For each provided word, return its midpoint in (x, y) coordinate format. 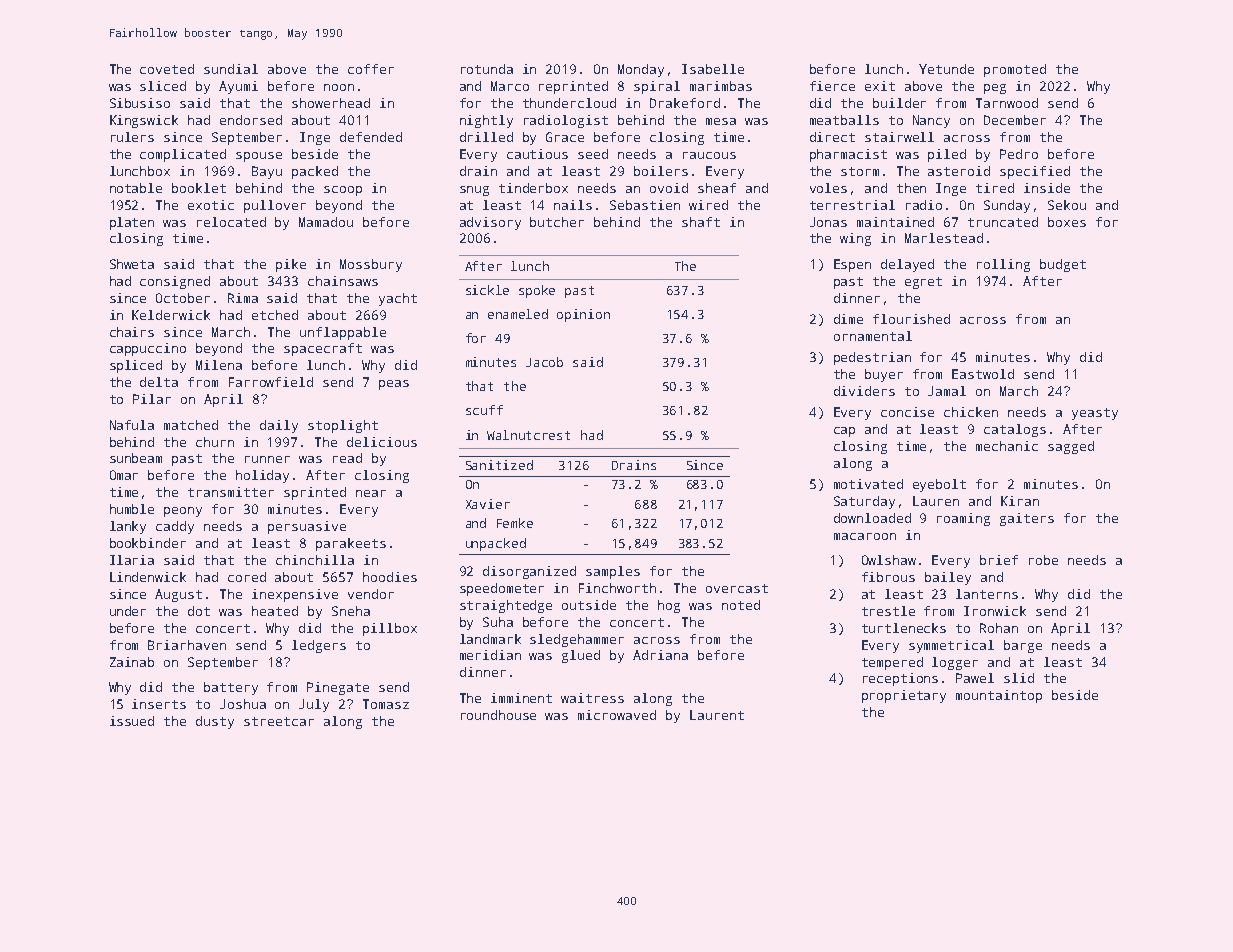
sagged (1071, 447)
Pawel (975, 678)
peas (394, 385)
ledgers (319, 646)
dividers (864, 391)
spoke (537, 291)
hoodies (390, 577)
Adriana (660, 655)
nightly (486, 121)
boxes (1067, 222)
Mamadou (326, 222)
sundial (231, 69)
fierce (832, 86)
